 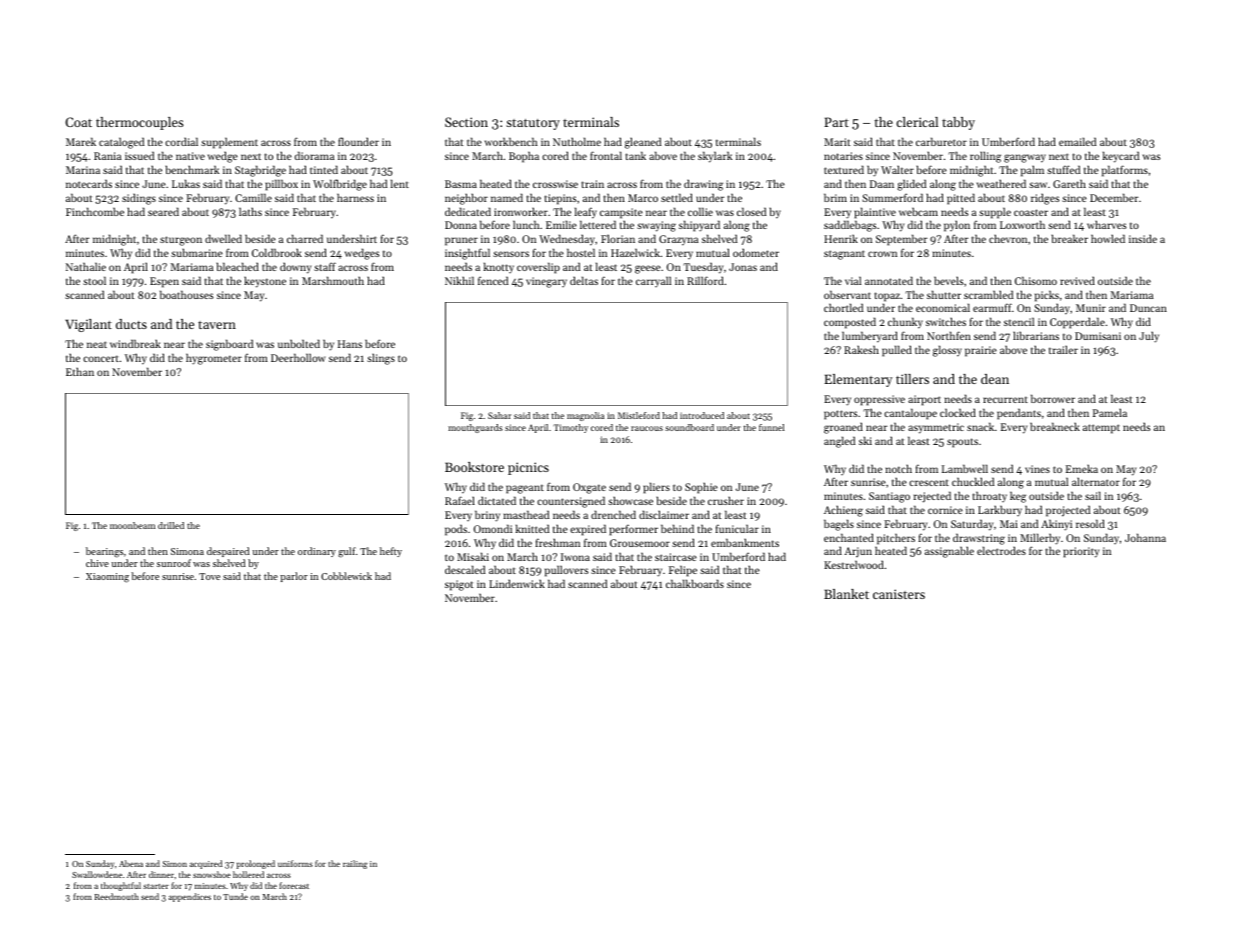 What do you see at coordinates (132, 525) in the screenshot?
I see `moonbeam` at bounding box center [132, 525].
